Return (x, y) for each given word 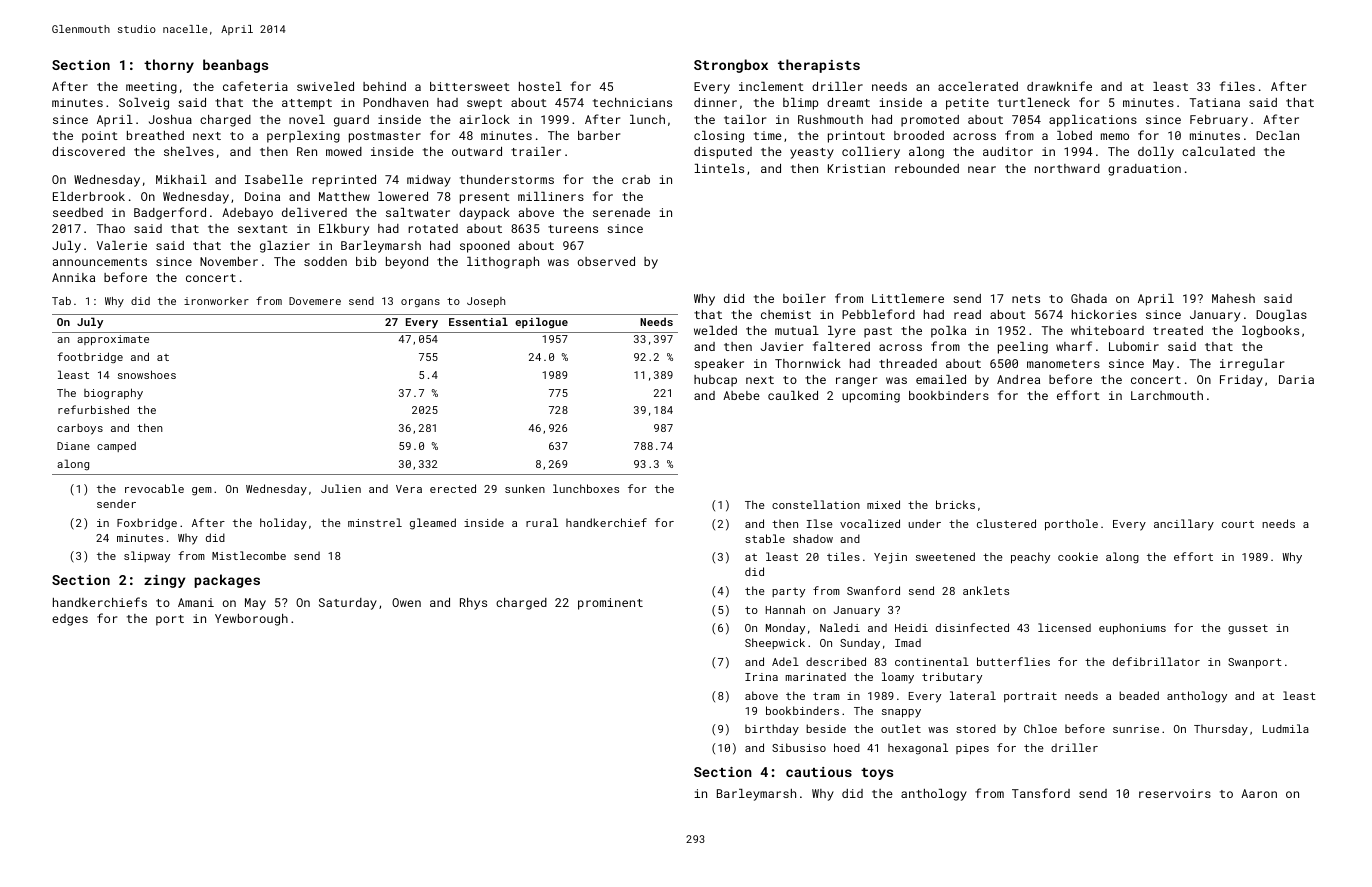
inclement (771, 86)
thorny (169, 66)
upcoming (871, 397)
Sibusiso (799, 747)
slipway (147, 557)
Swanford (873, 590)
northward (1067, 168)
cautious (819, 772)
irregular (1252, 365)
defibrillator (1156, 661)
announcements (100, 262)
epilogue (541, 323)
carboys (80, 429)
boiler (804, 298)
